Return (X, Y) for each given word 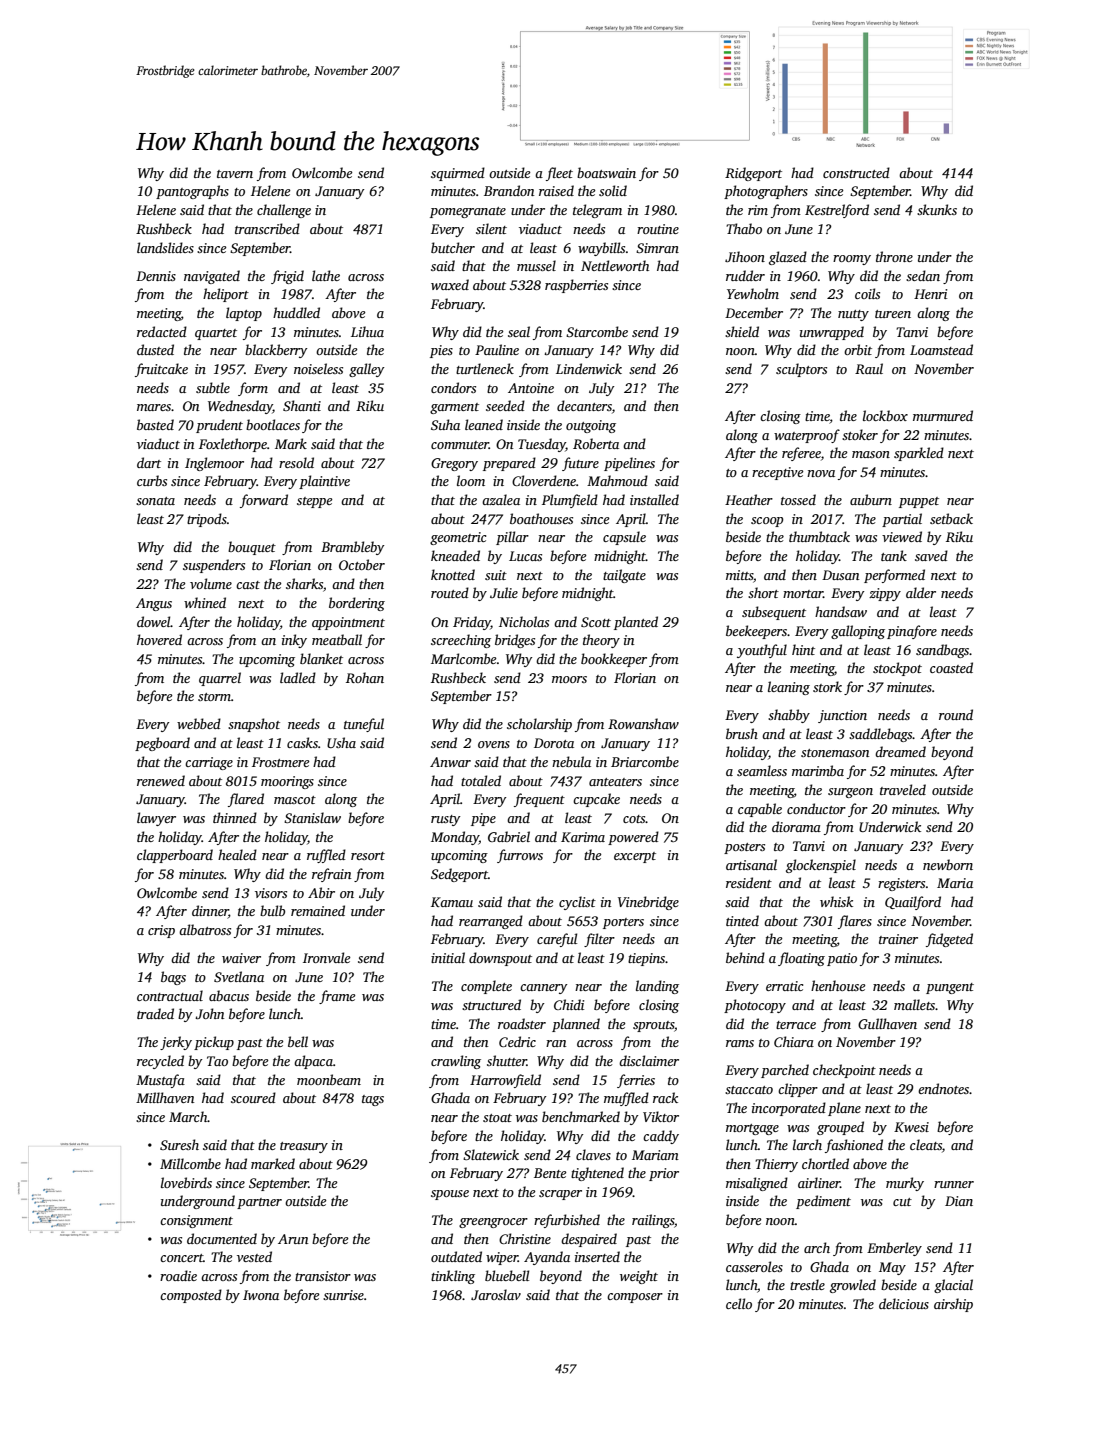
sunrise (343, 1295)
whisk (836, 901)
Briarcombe (645, 761)
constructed (856, 172)
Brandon (509, 190)
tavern (235, 174)
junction (842, 716)
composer (635, 1298)
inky (294, 641)
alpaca (313, 1062)
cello (739, 1303)
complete (486, 987)
